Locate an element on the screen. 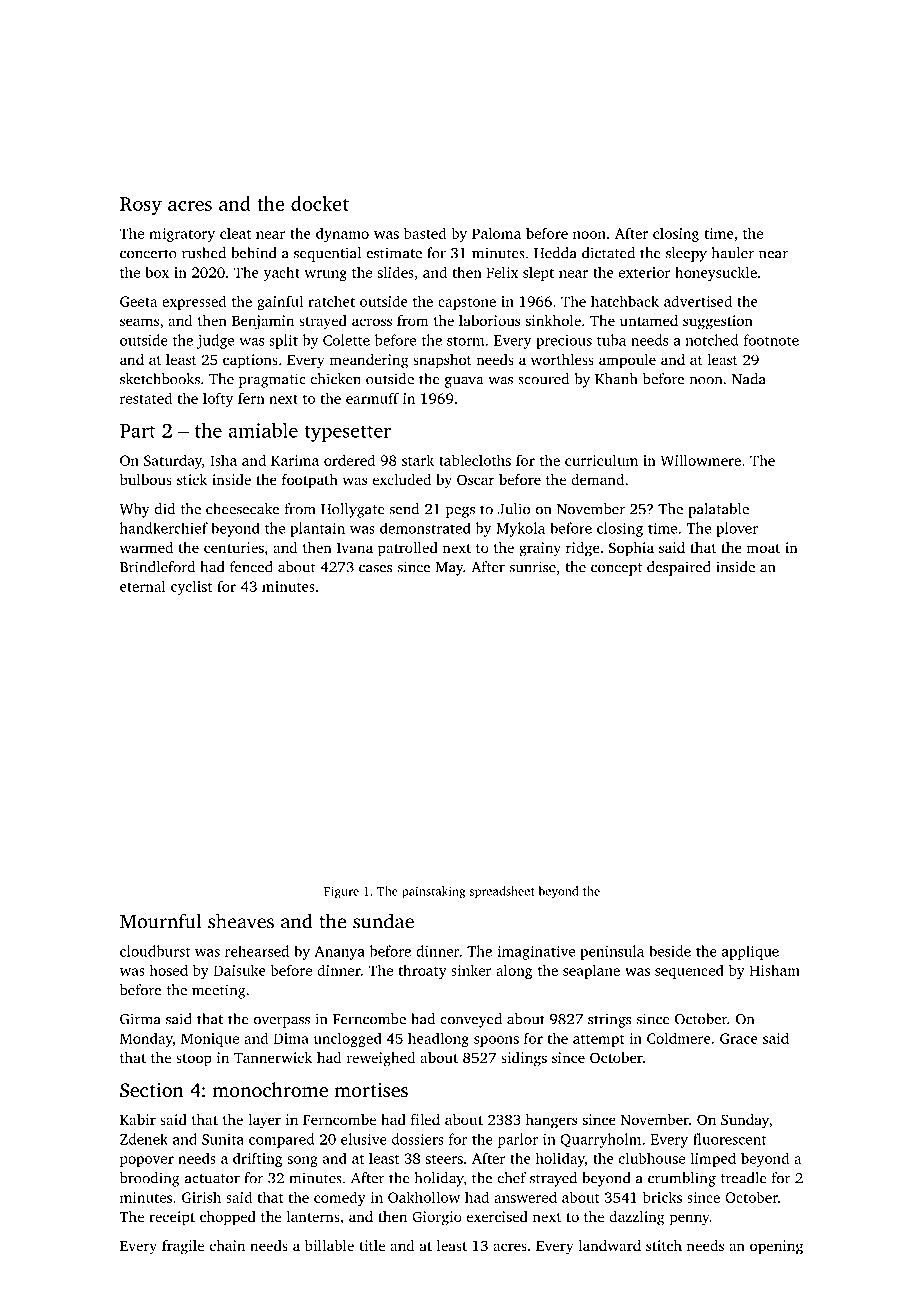 The height and width of the screenshot is (1308, 924). docket is located at coordinates (320, 203).
